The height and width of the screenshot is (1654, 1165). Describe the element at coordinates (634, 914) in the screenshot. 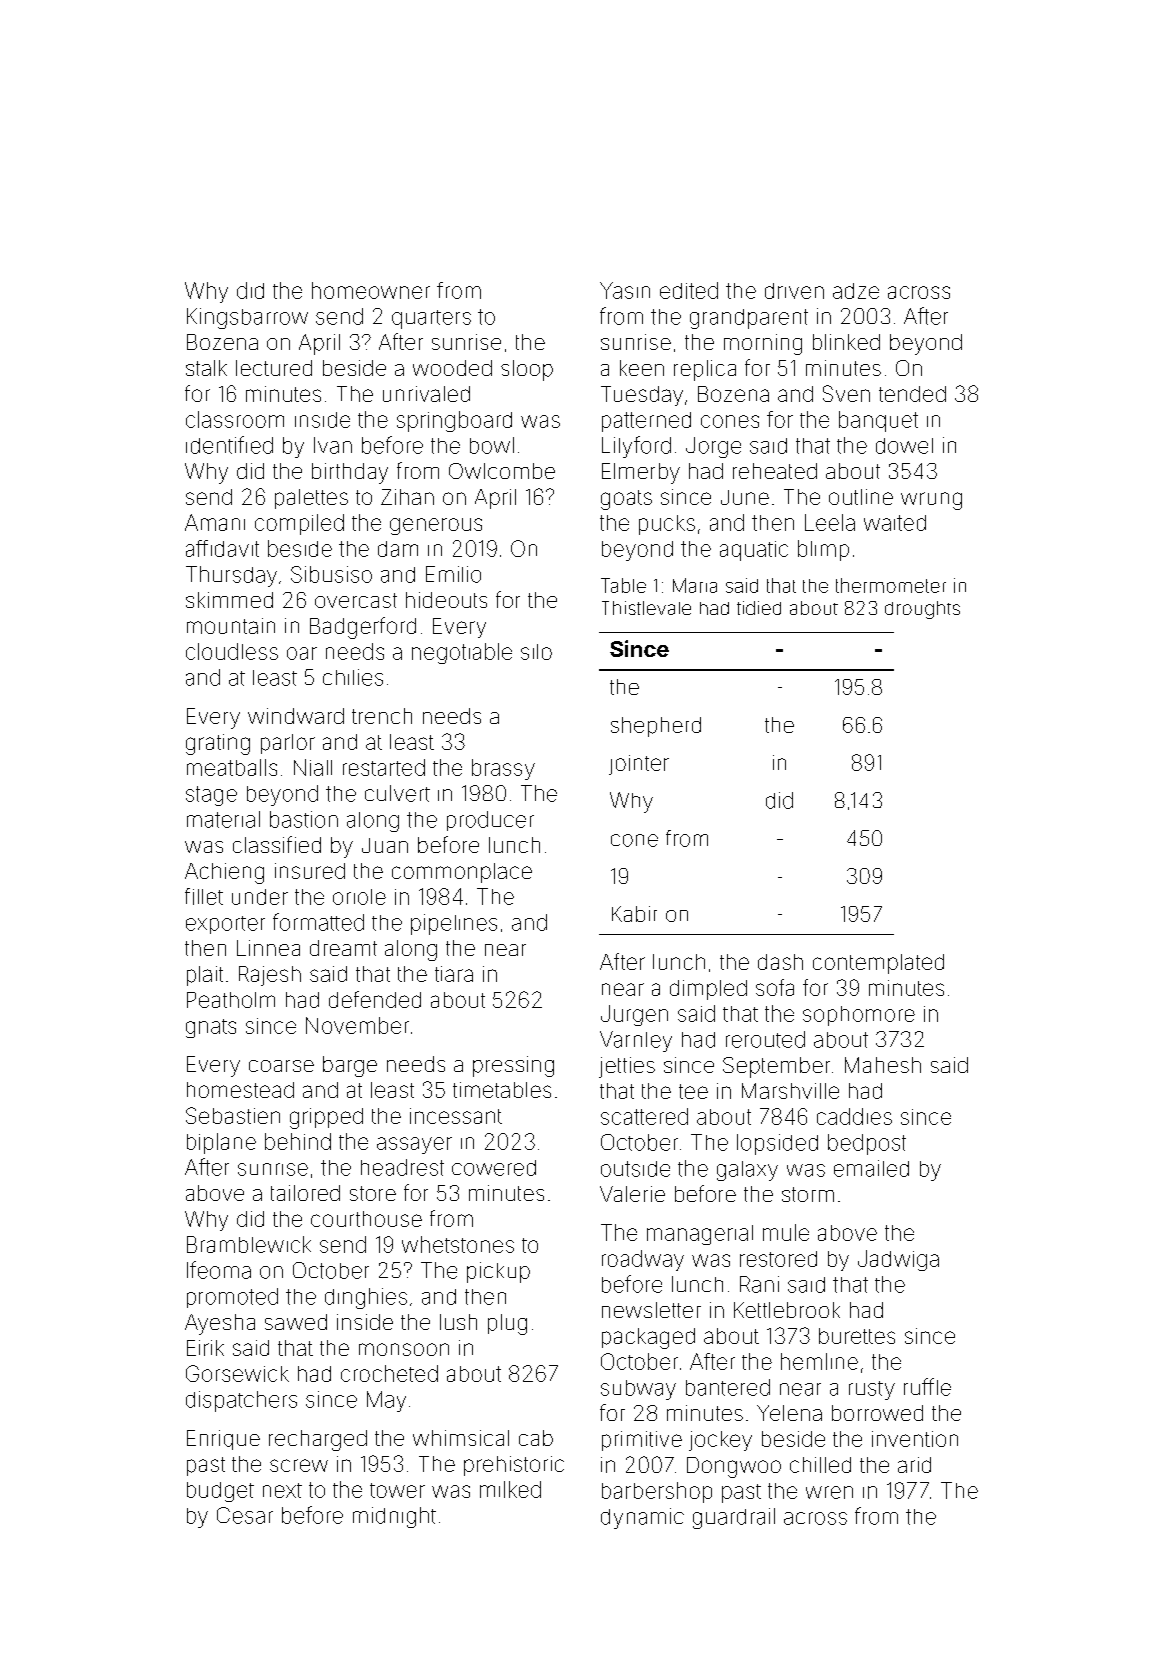

I see `Kabir` at that location.
